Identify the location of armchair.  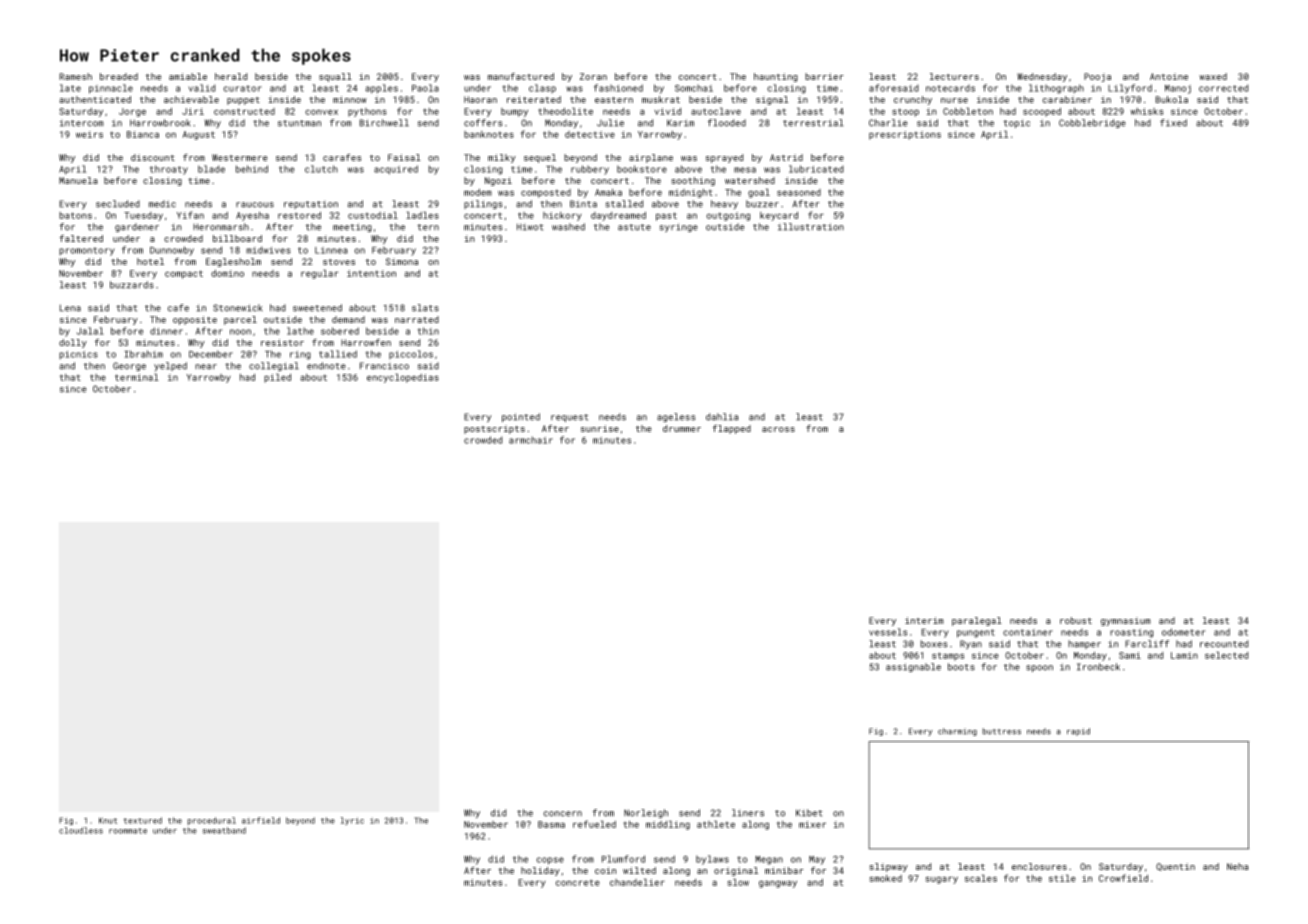
(531, 440).
